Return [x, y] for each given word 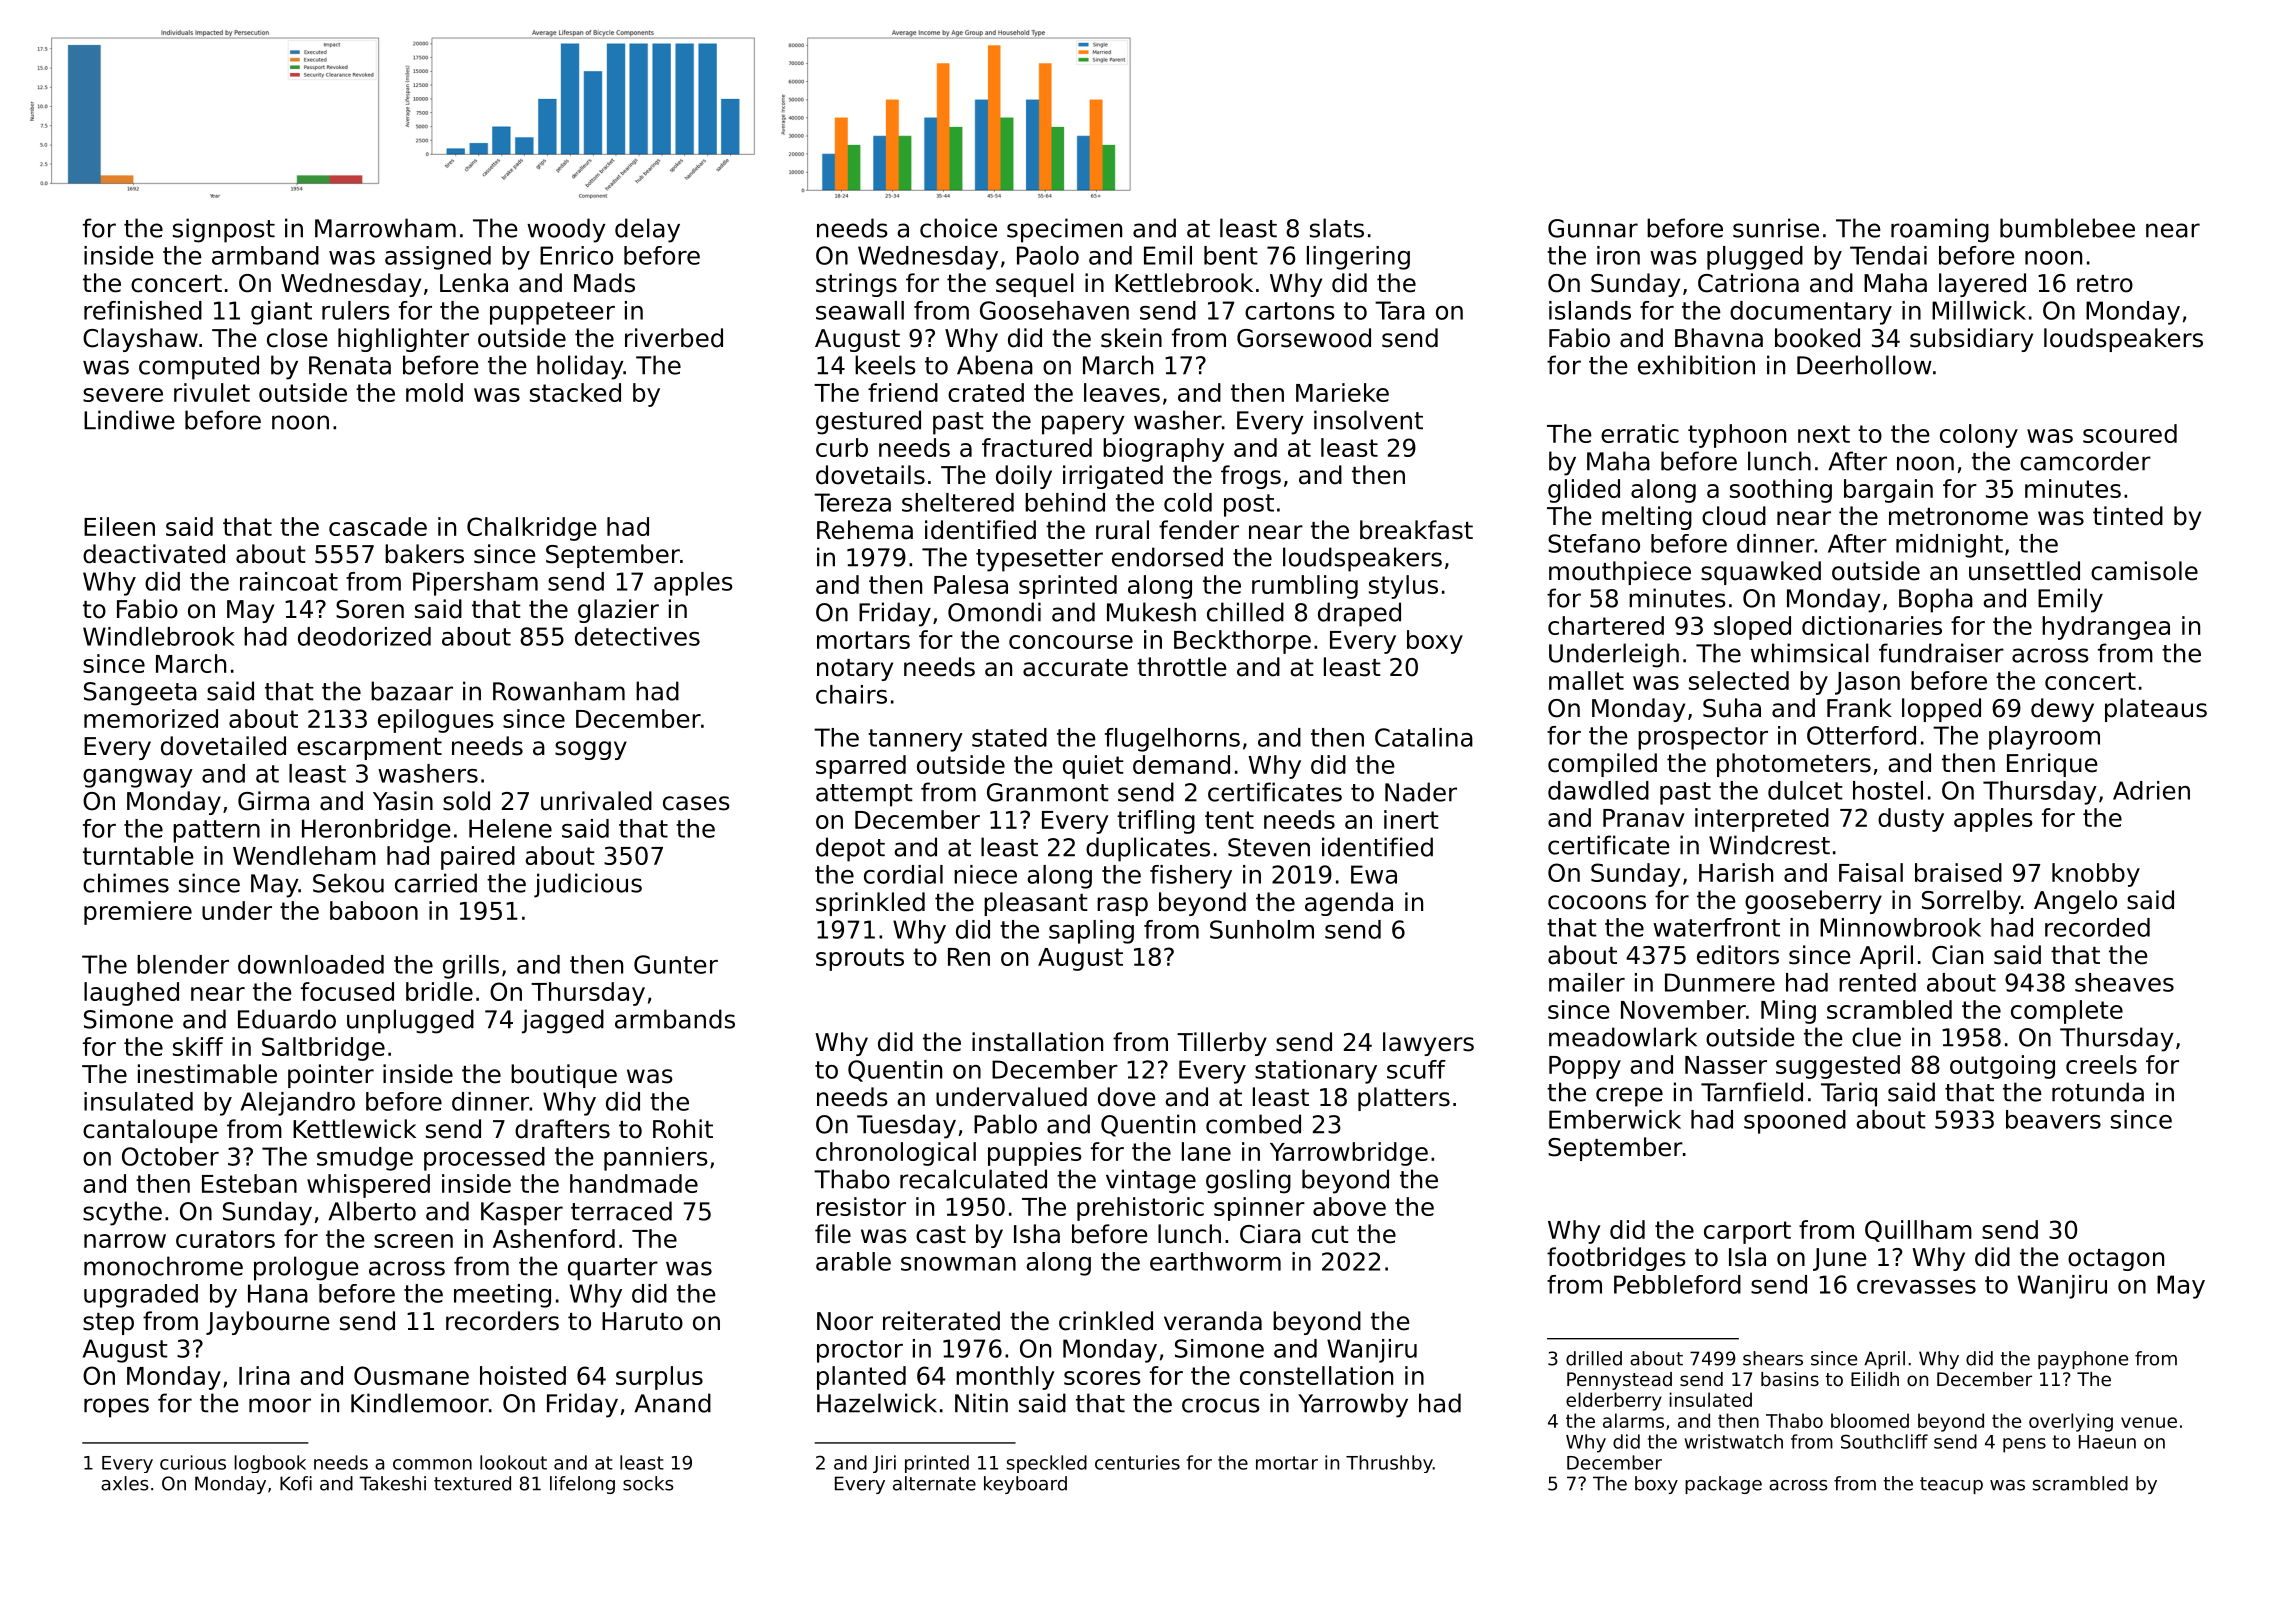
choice [958, 228]
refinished [143, 310]
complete [2067, 1012]
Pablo [1005, 1124]
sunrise [1776, 228]
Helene [510, 828]
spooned [1795, 1122]
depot [850, 849]
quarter [613, 1269]
